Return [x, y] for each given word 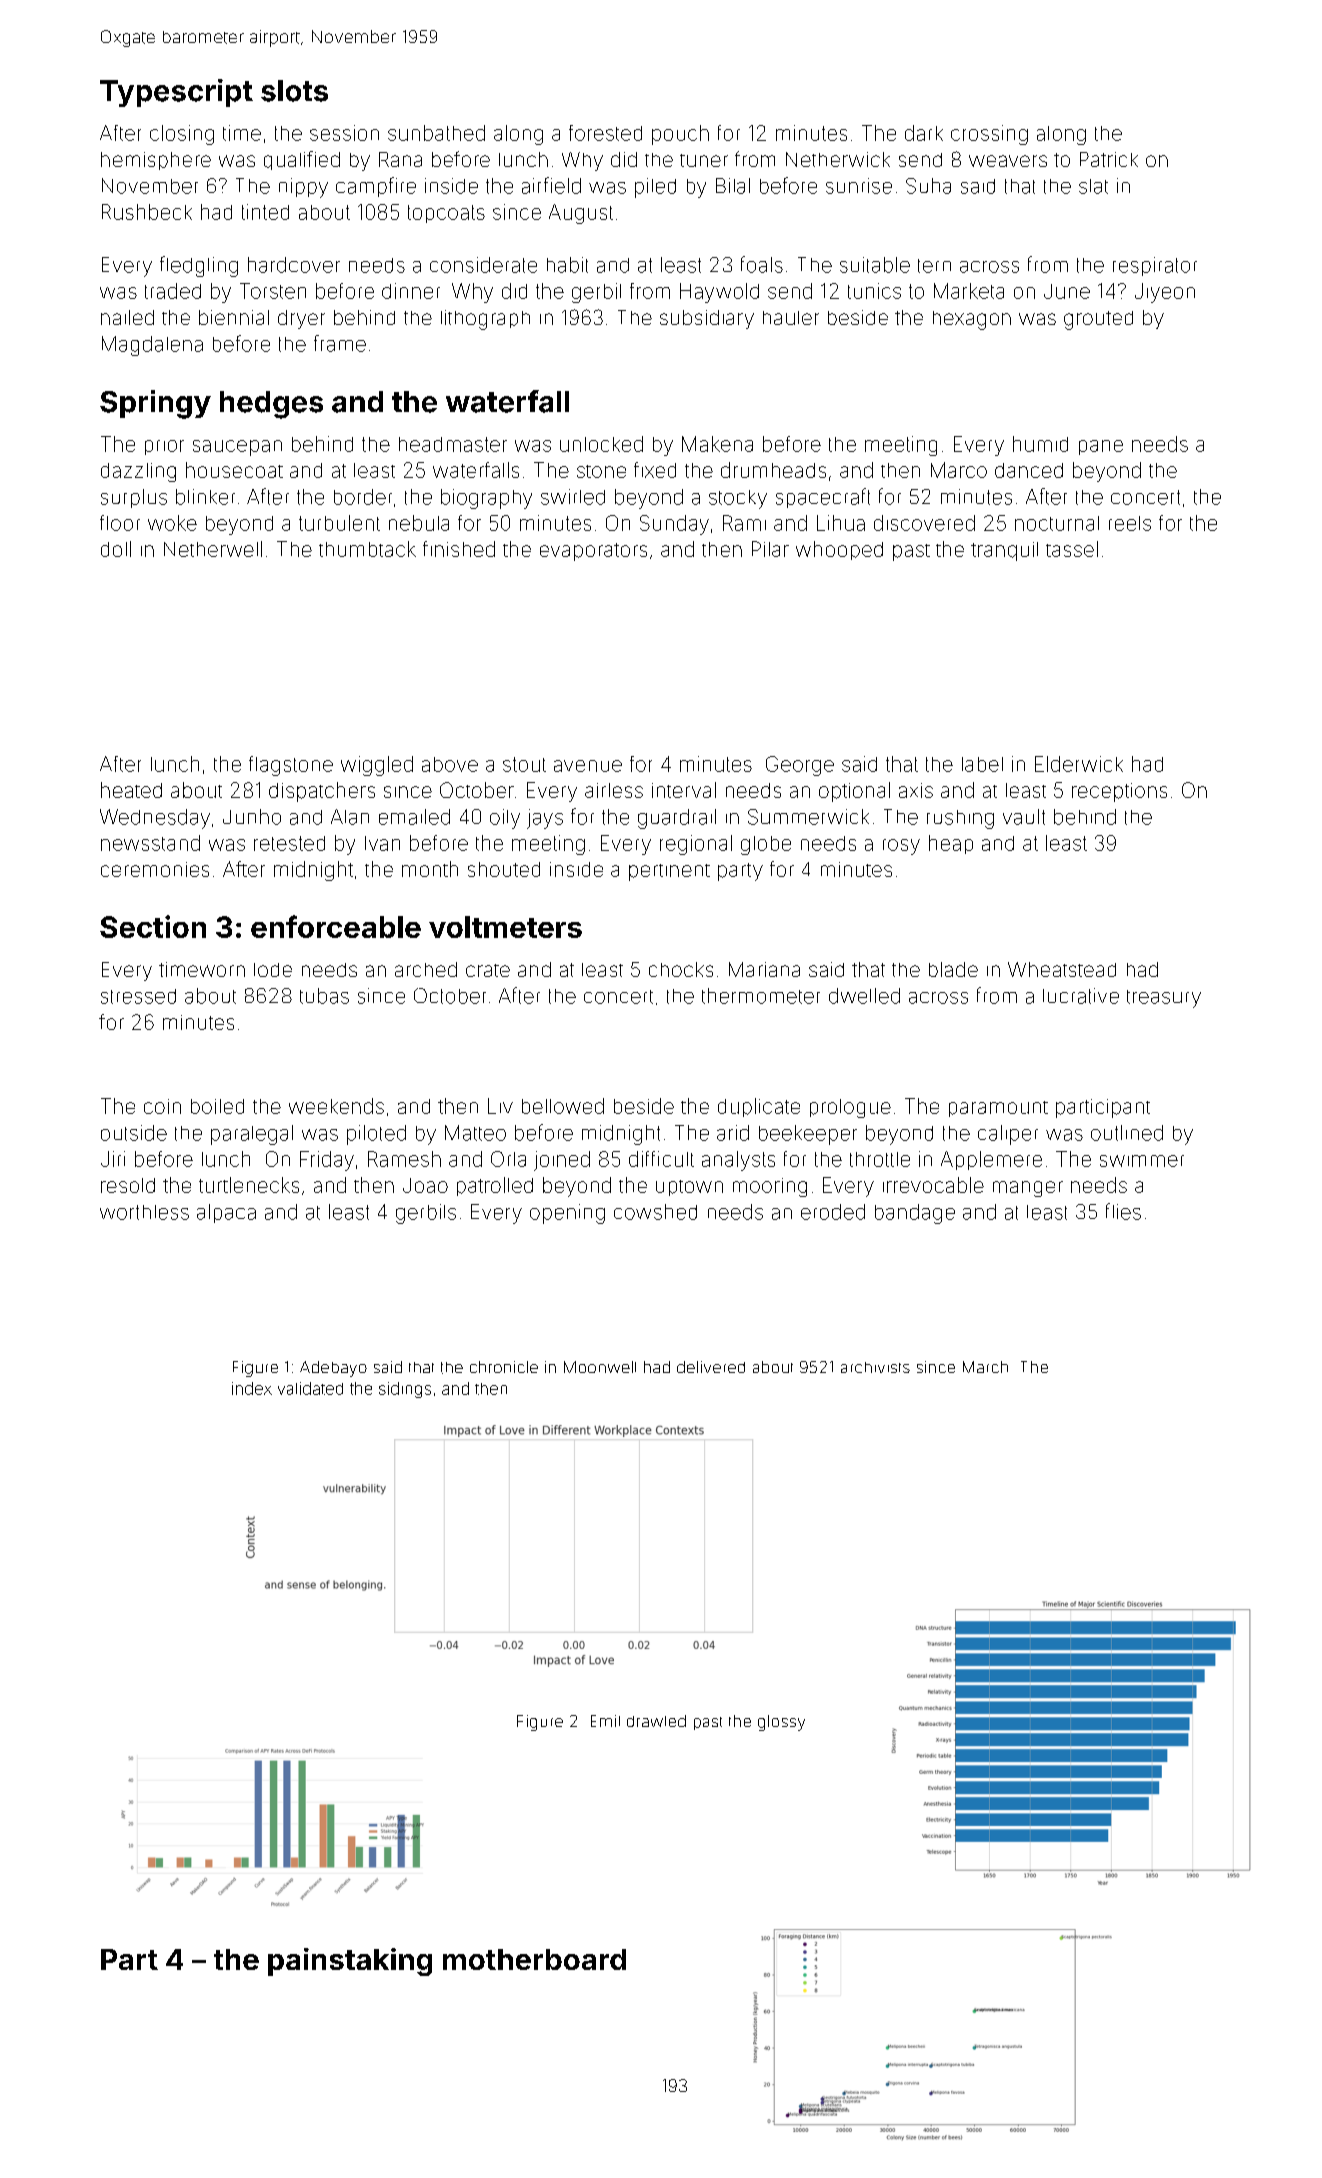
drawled [656, 1721]
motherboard [534, 1959]
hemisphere [156, 161]
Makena [717, 444]
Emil [605, 1721]
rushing [960, 819]
